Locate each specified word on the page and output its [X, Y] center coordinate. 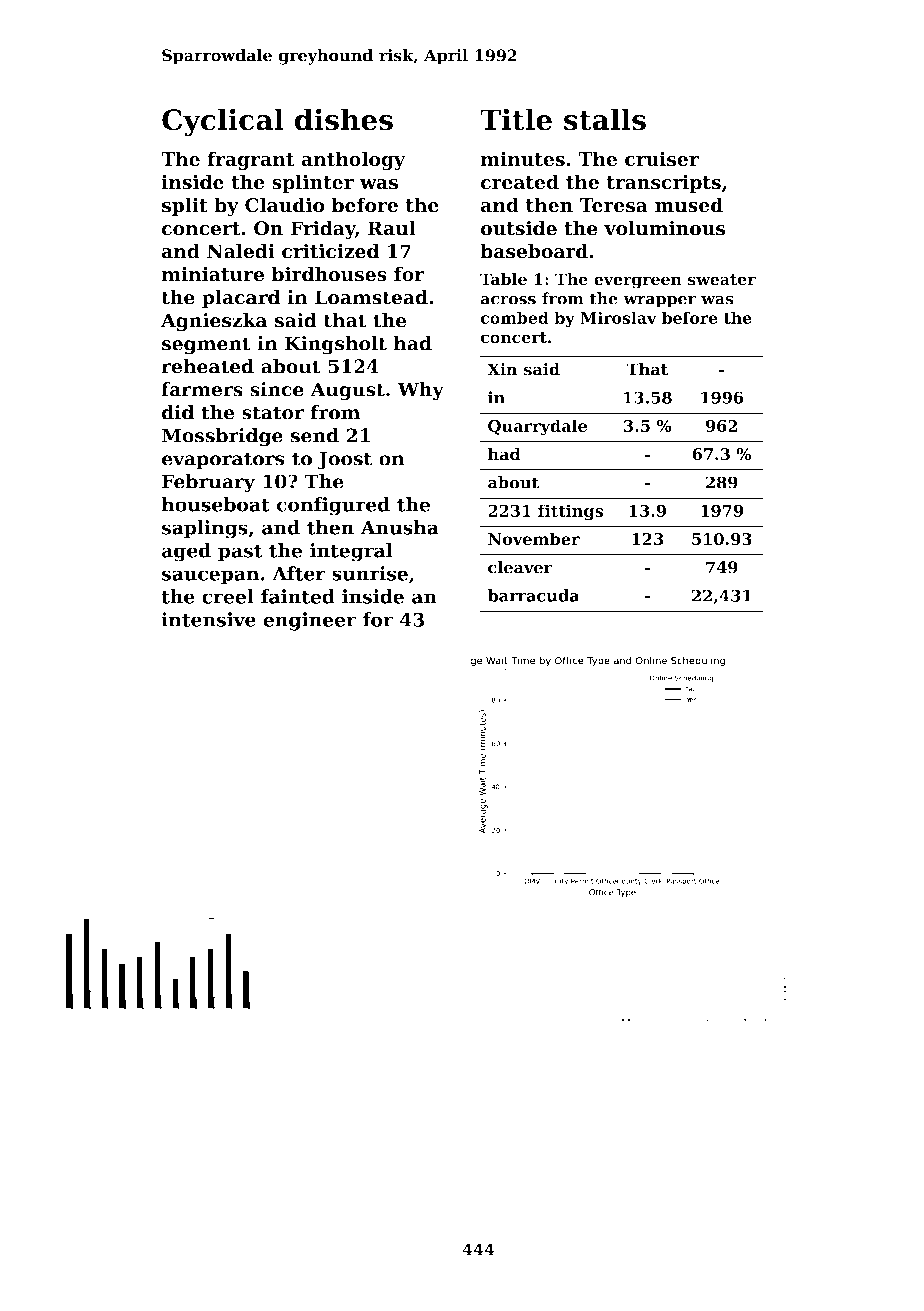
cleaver [520, 567]
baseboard [534, 251]
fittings [570, 512]
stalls [605, 119]
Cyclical [223, 122]
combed [514, 317]
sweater [722, 280]
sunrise [370, 573]
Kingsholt [336, 345]
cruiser [662, 159]
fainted [298, 596]
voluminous [664, 228]
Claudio [285, 205]
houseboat [216, 504]
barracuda [533, 595]
